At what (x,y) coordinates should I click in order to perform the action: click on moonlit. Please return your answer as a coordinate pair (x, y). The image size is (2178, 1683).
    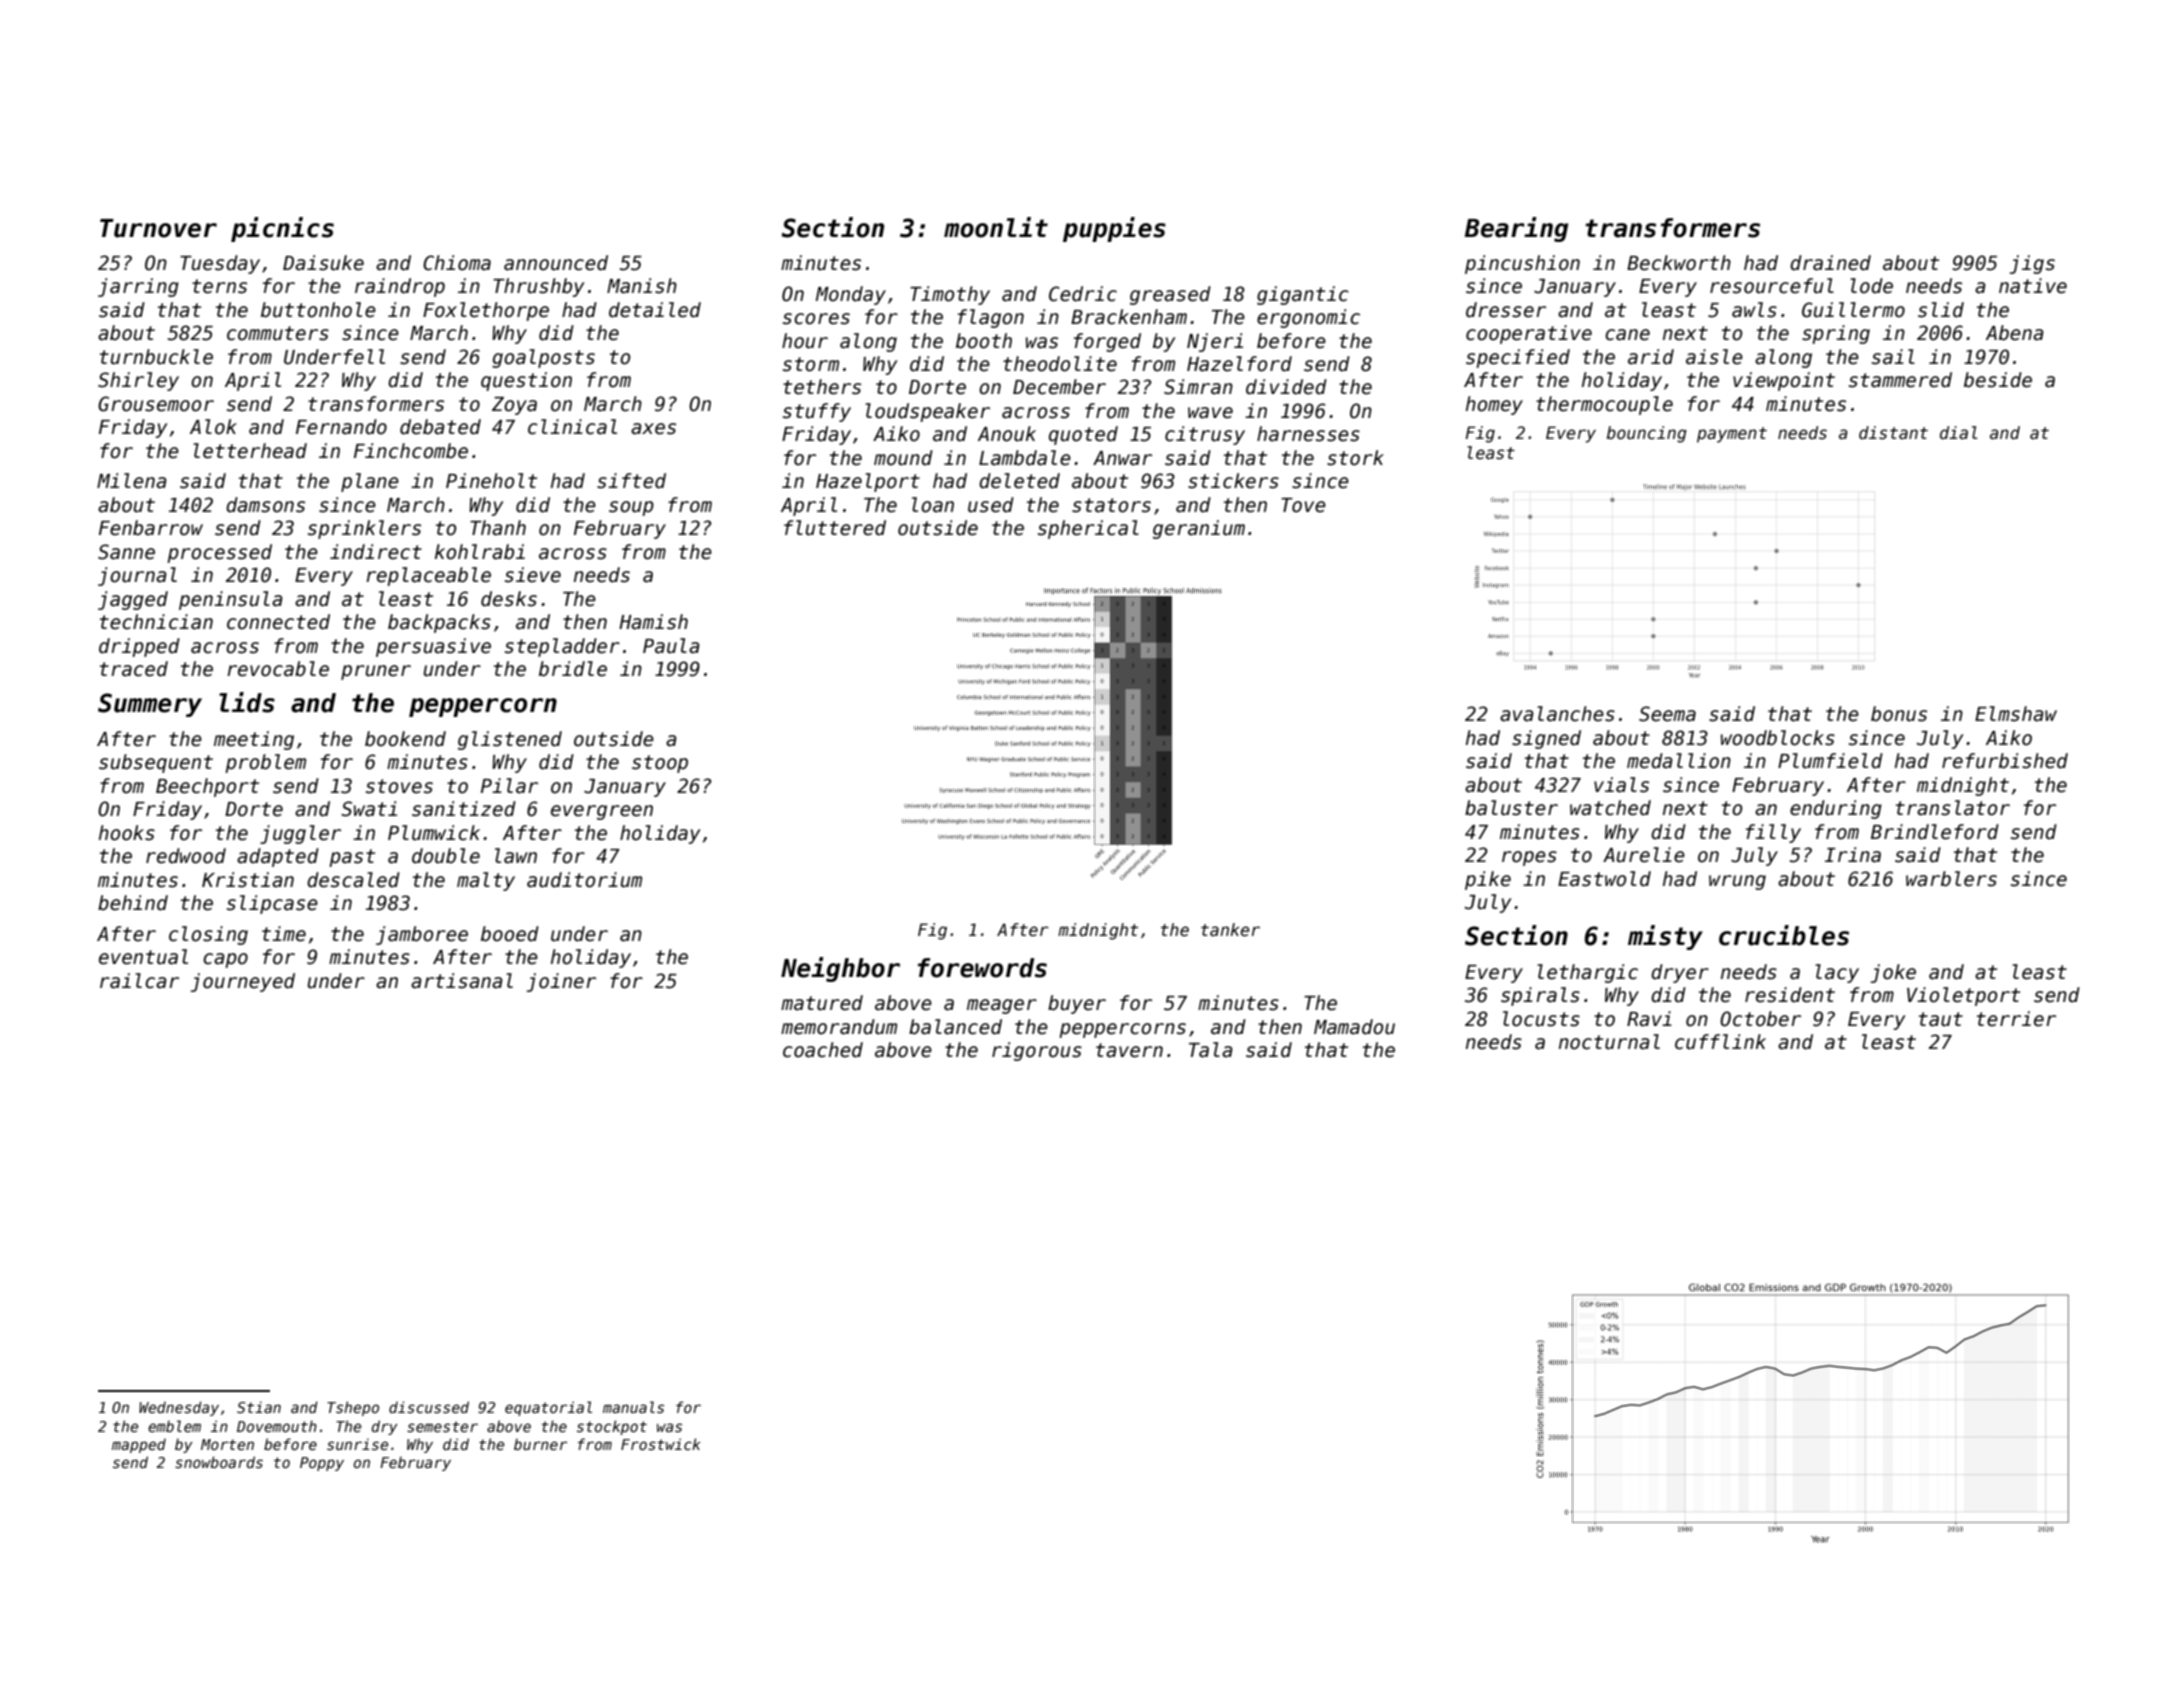
    Looking at the image, I should click on (996, 227).
